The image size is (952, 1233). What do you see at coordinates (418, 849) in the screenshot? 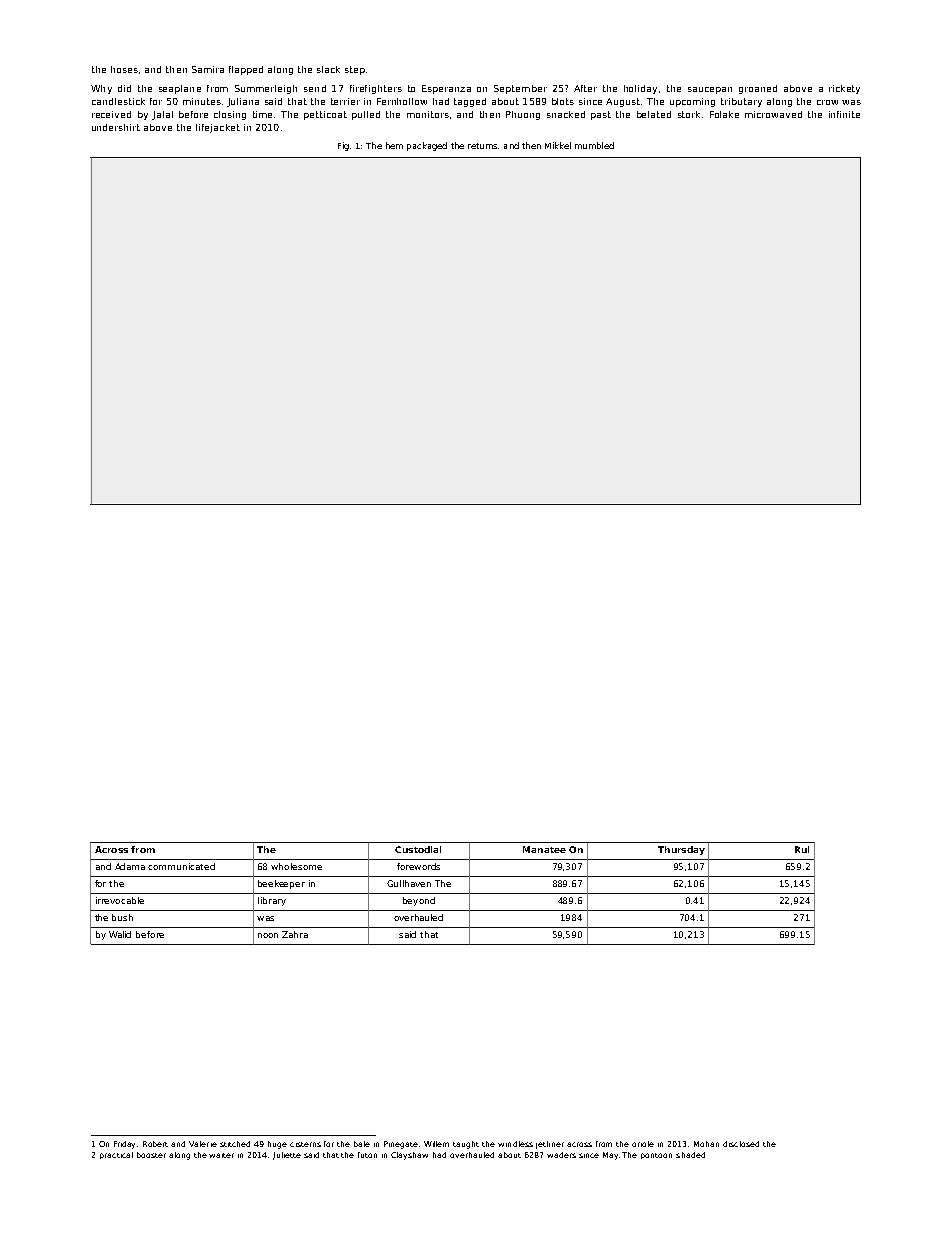
I see `Custodial` at bounding box center [418, 849].
